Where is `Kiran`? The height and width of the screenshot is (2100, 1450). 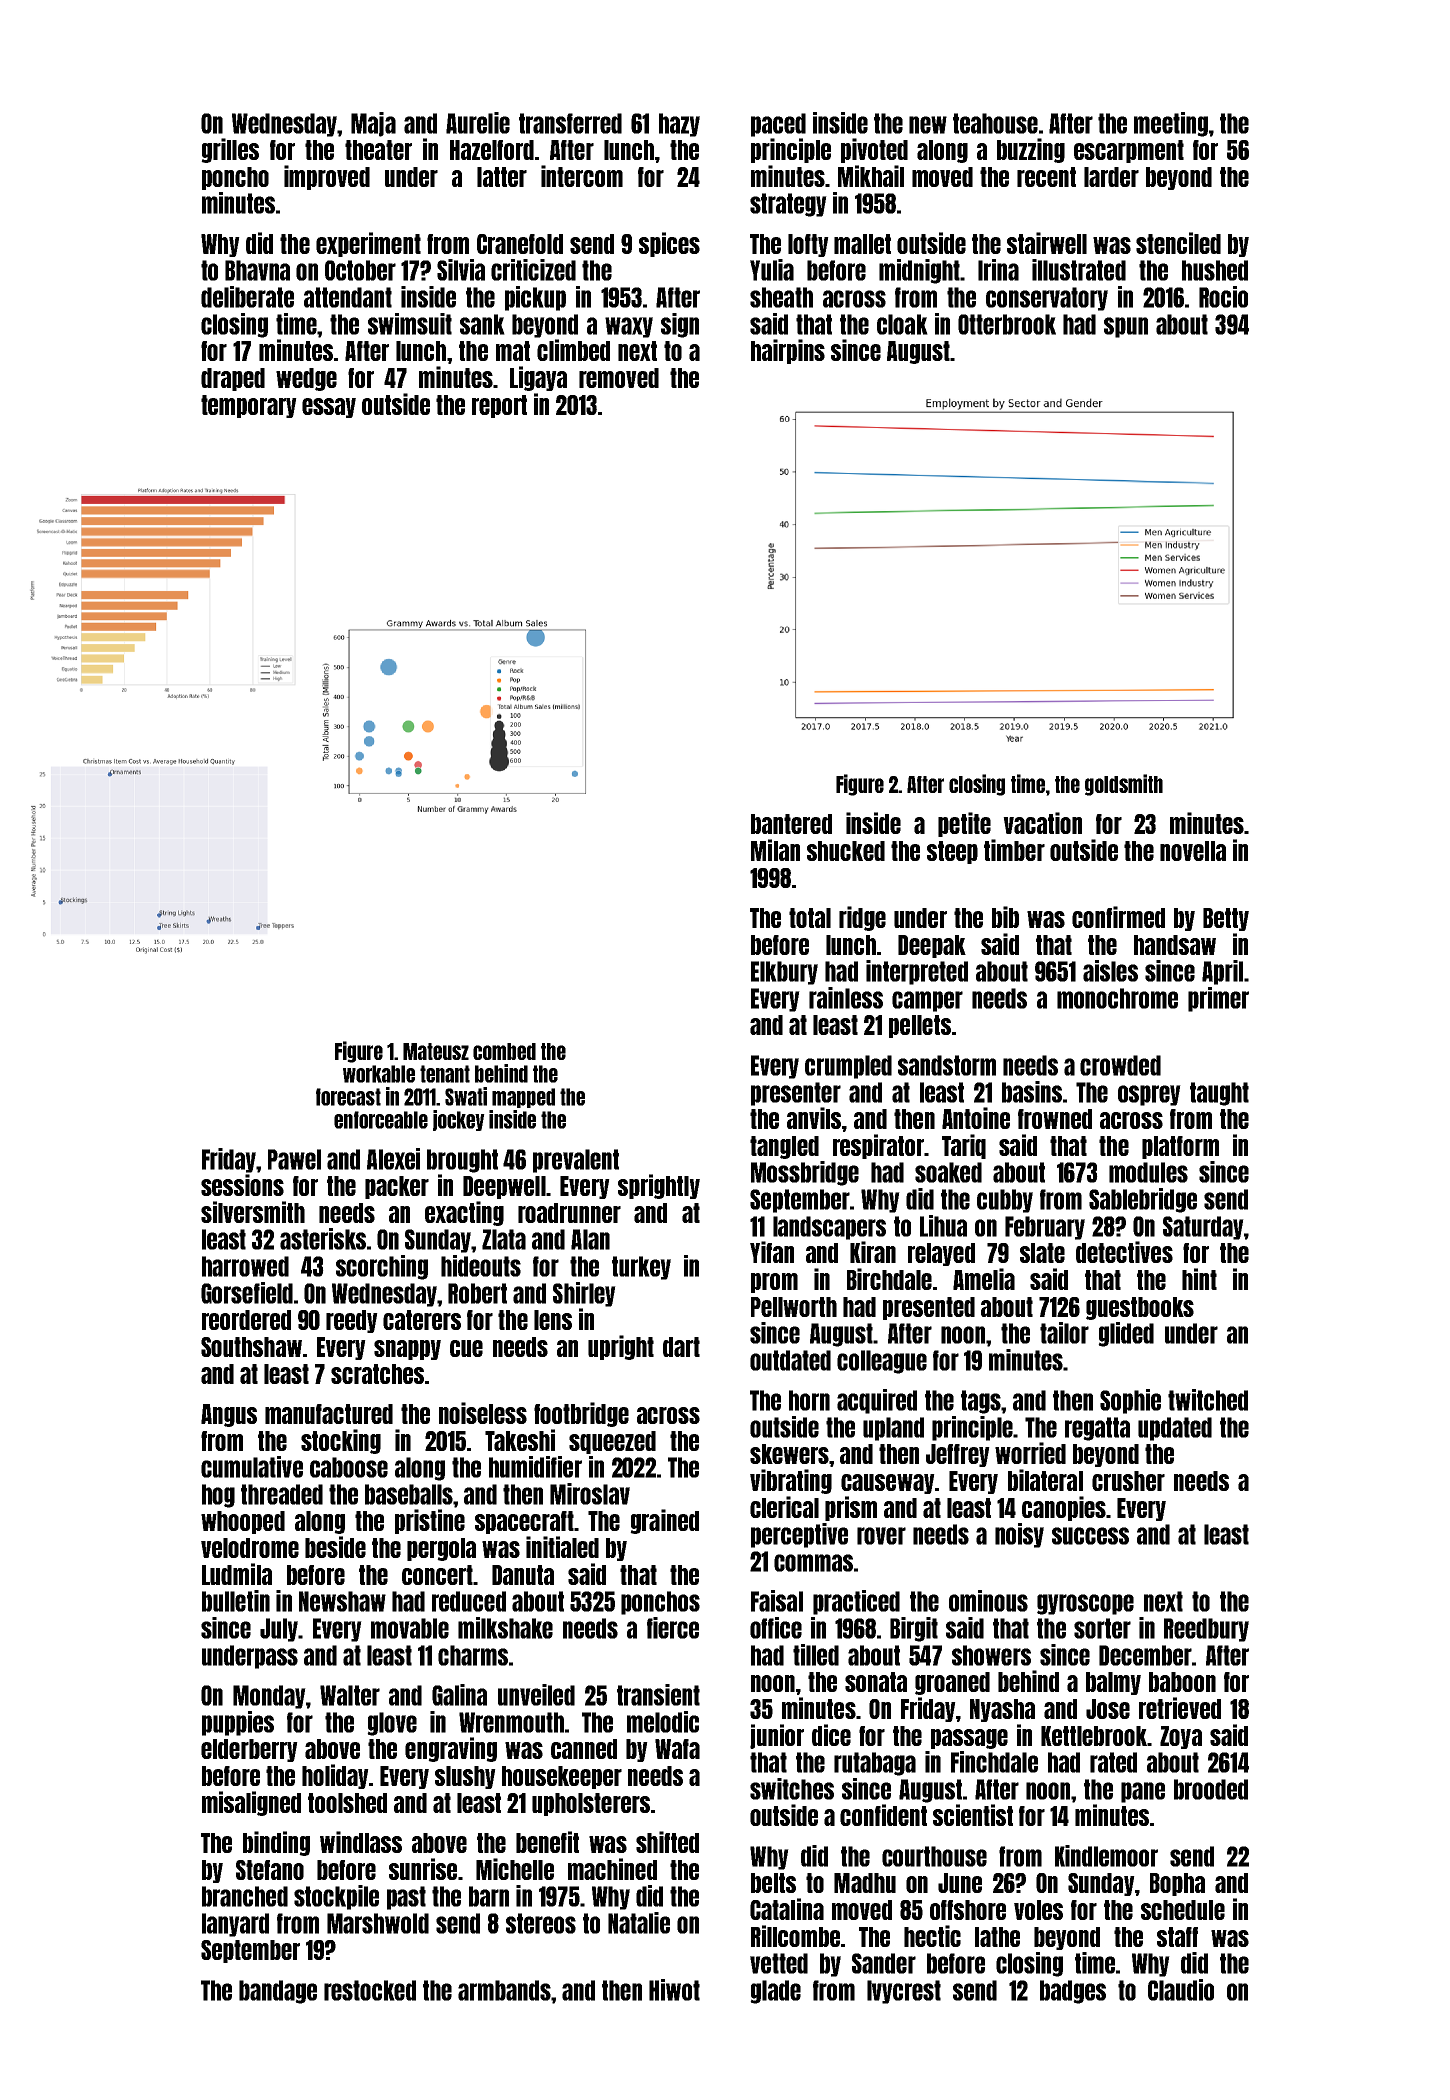
Kiran is located at coordinates (873, 1252).
